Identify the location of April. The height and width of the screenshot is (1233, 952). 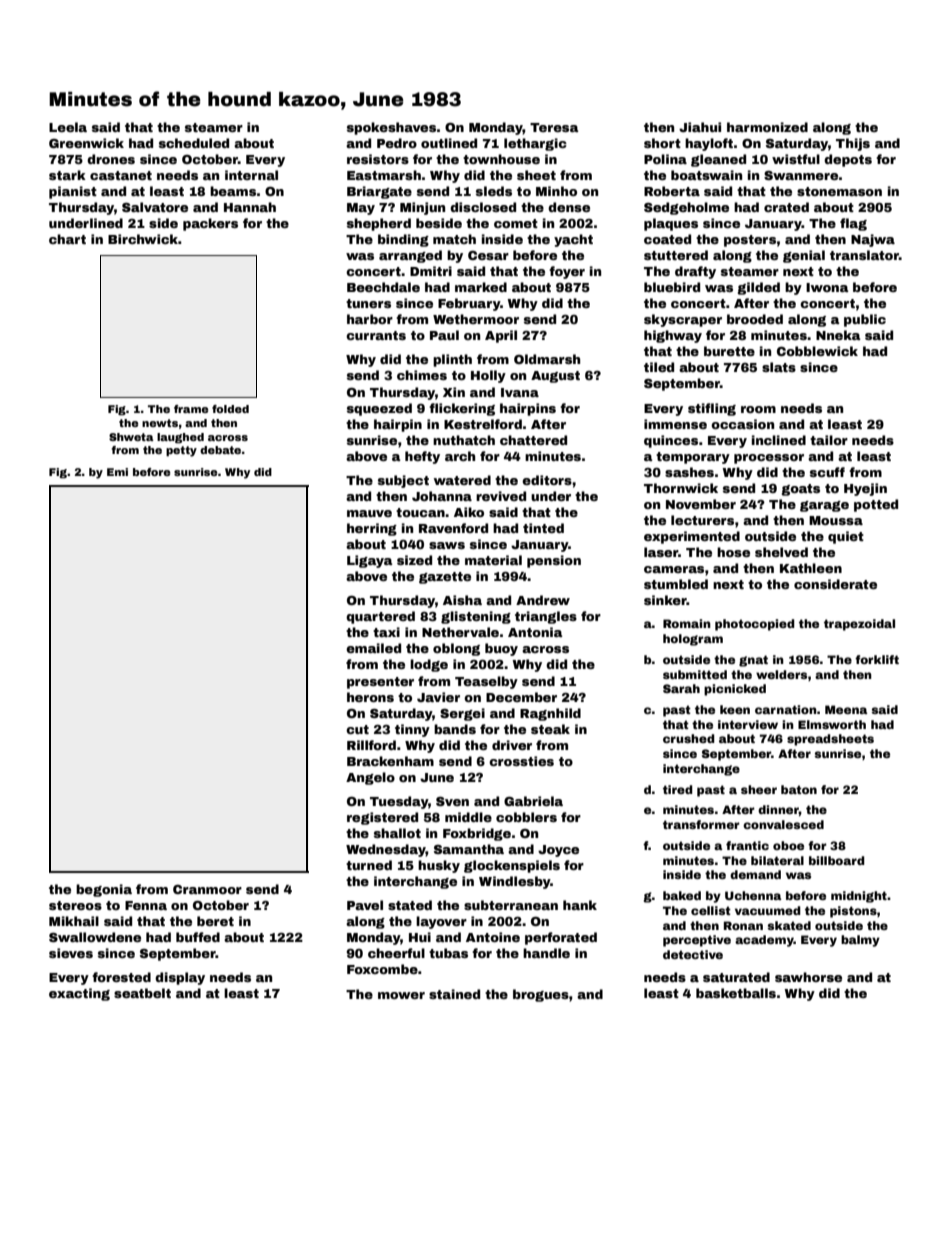
(501, 336).
